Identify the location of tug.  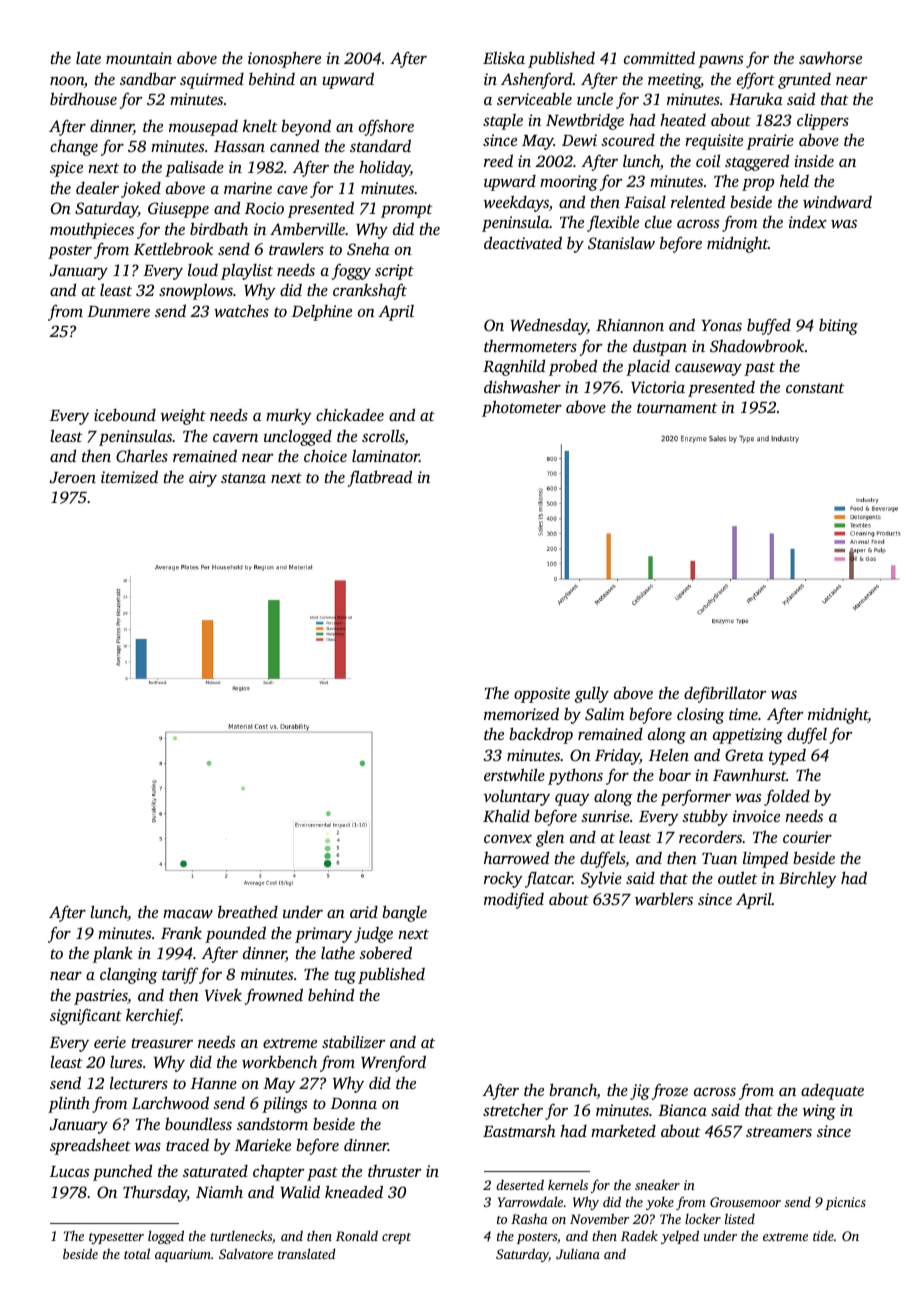
(345, 977).
